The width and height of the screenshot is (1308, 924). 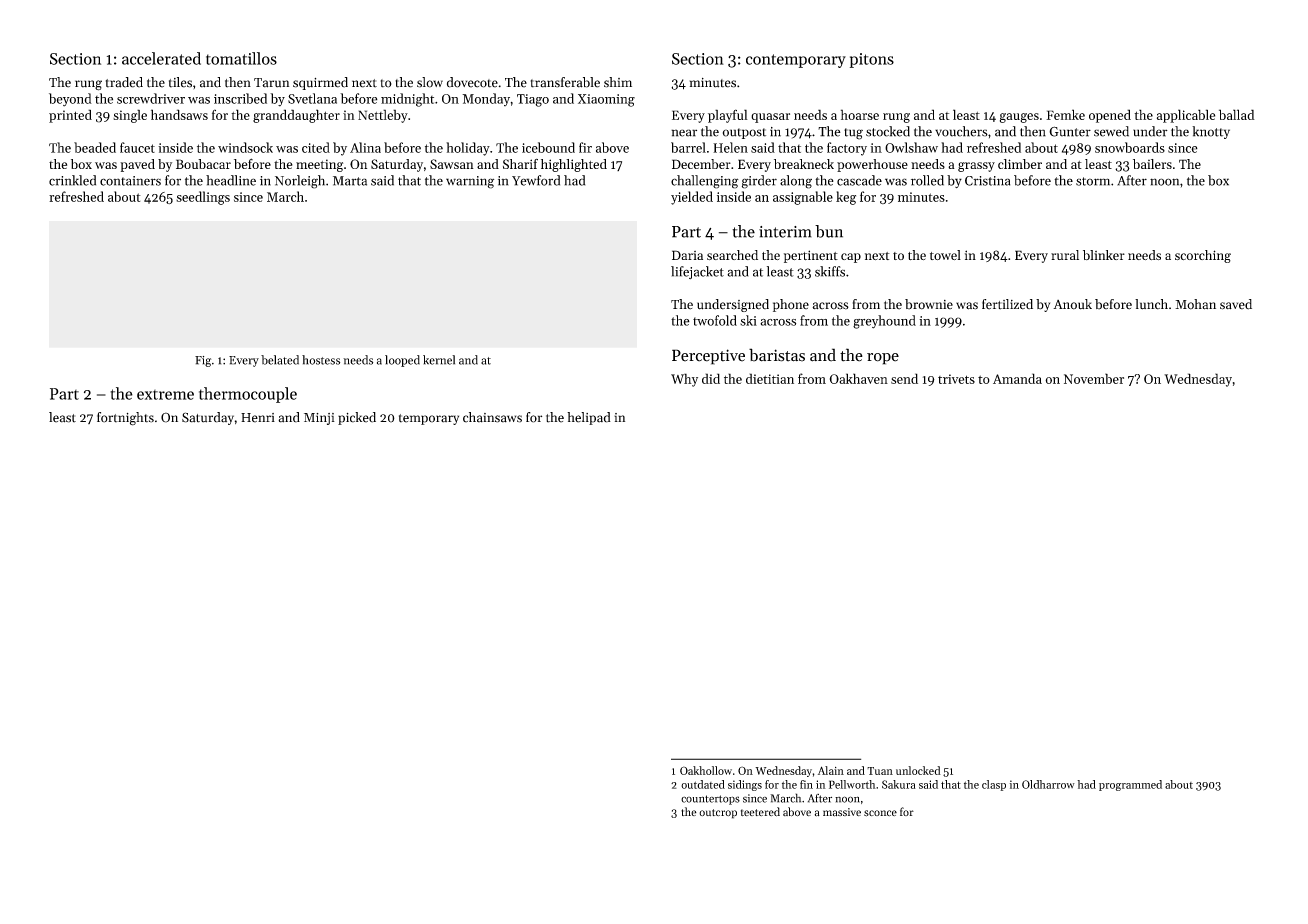 What do you see at coordinates (1094, 378) in the screenshot?
I see `November` at bounding box center [1094, 378].
